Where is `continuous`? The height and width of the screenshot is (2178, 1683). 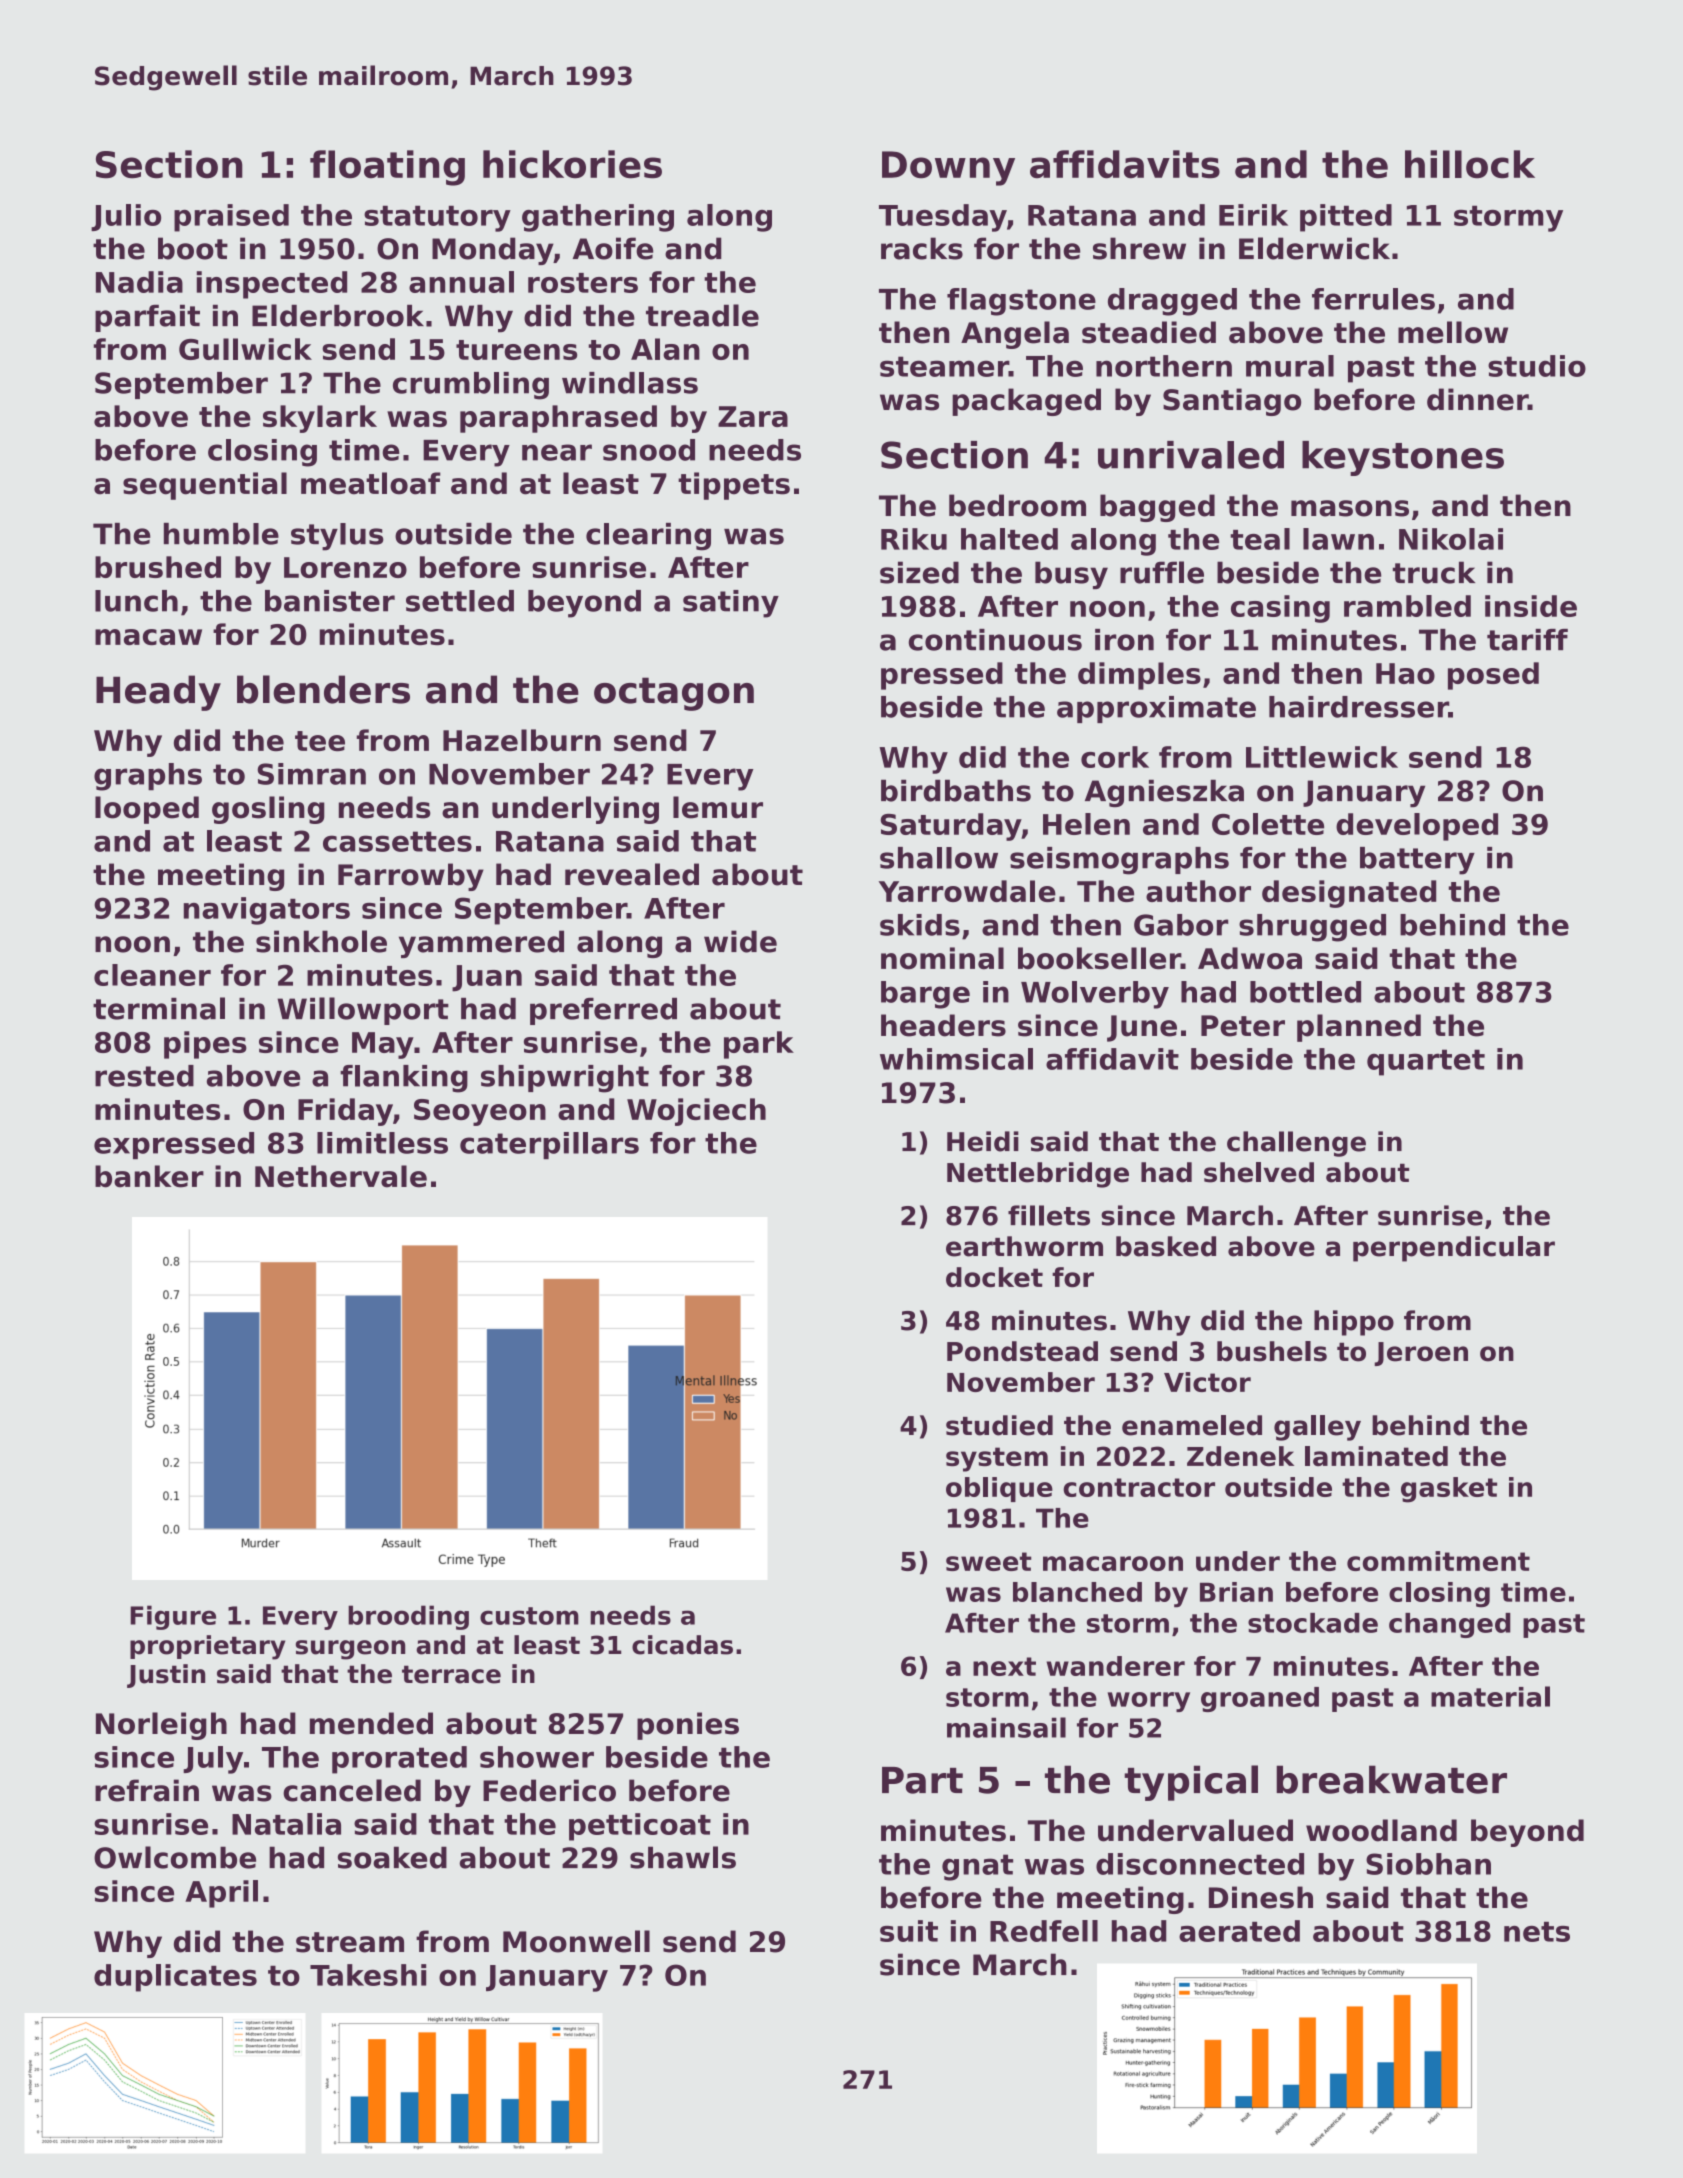 continuous is located at coordinates (995, 640).
